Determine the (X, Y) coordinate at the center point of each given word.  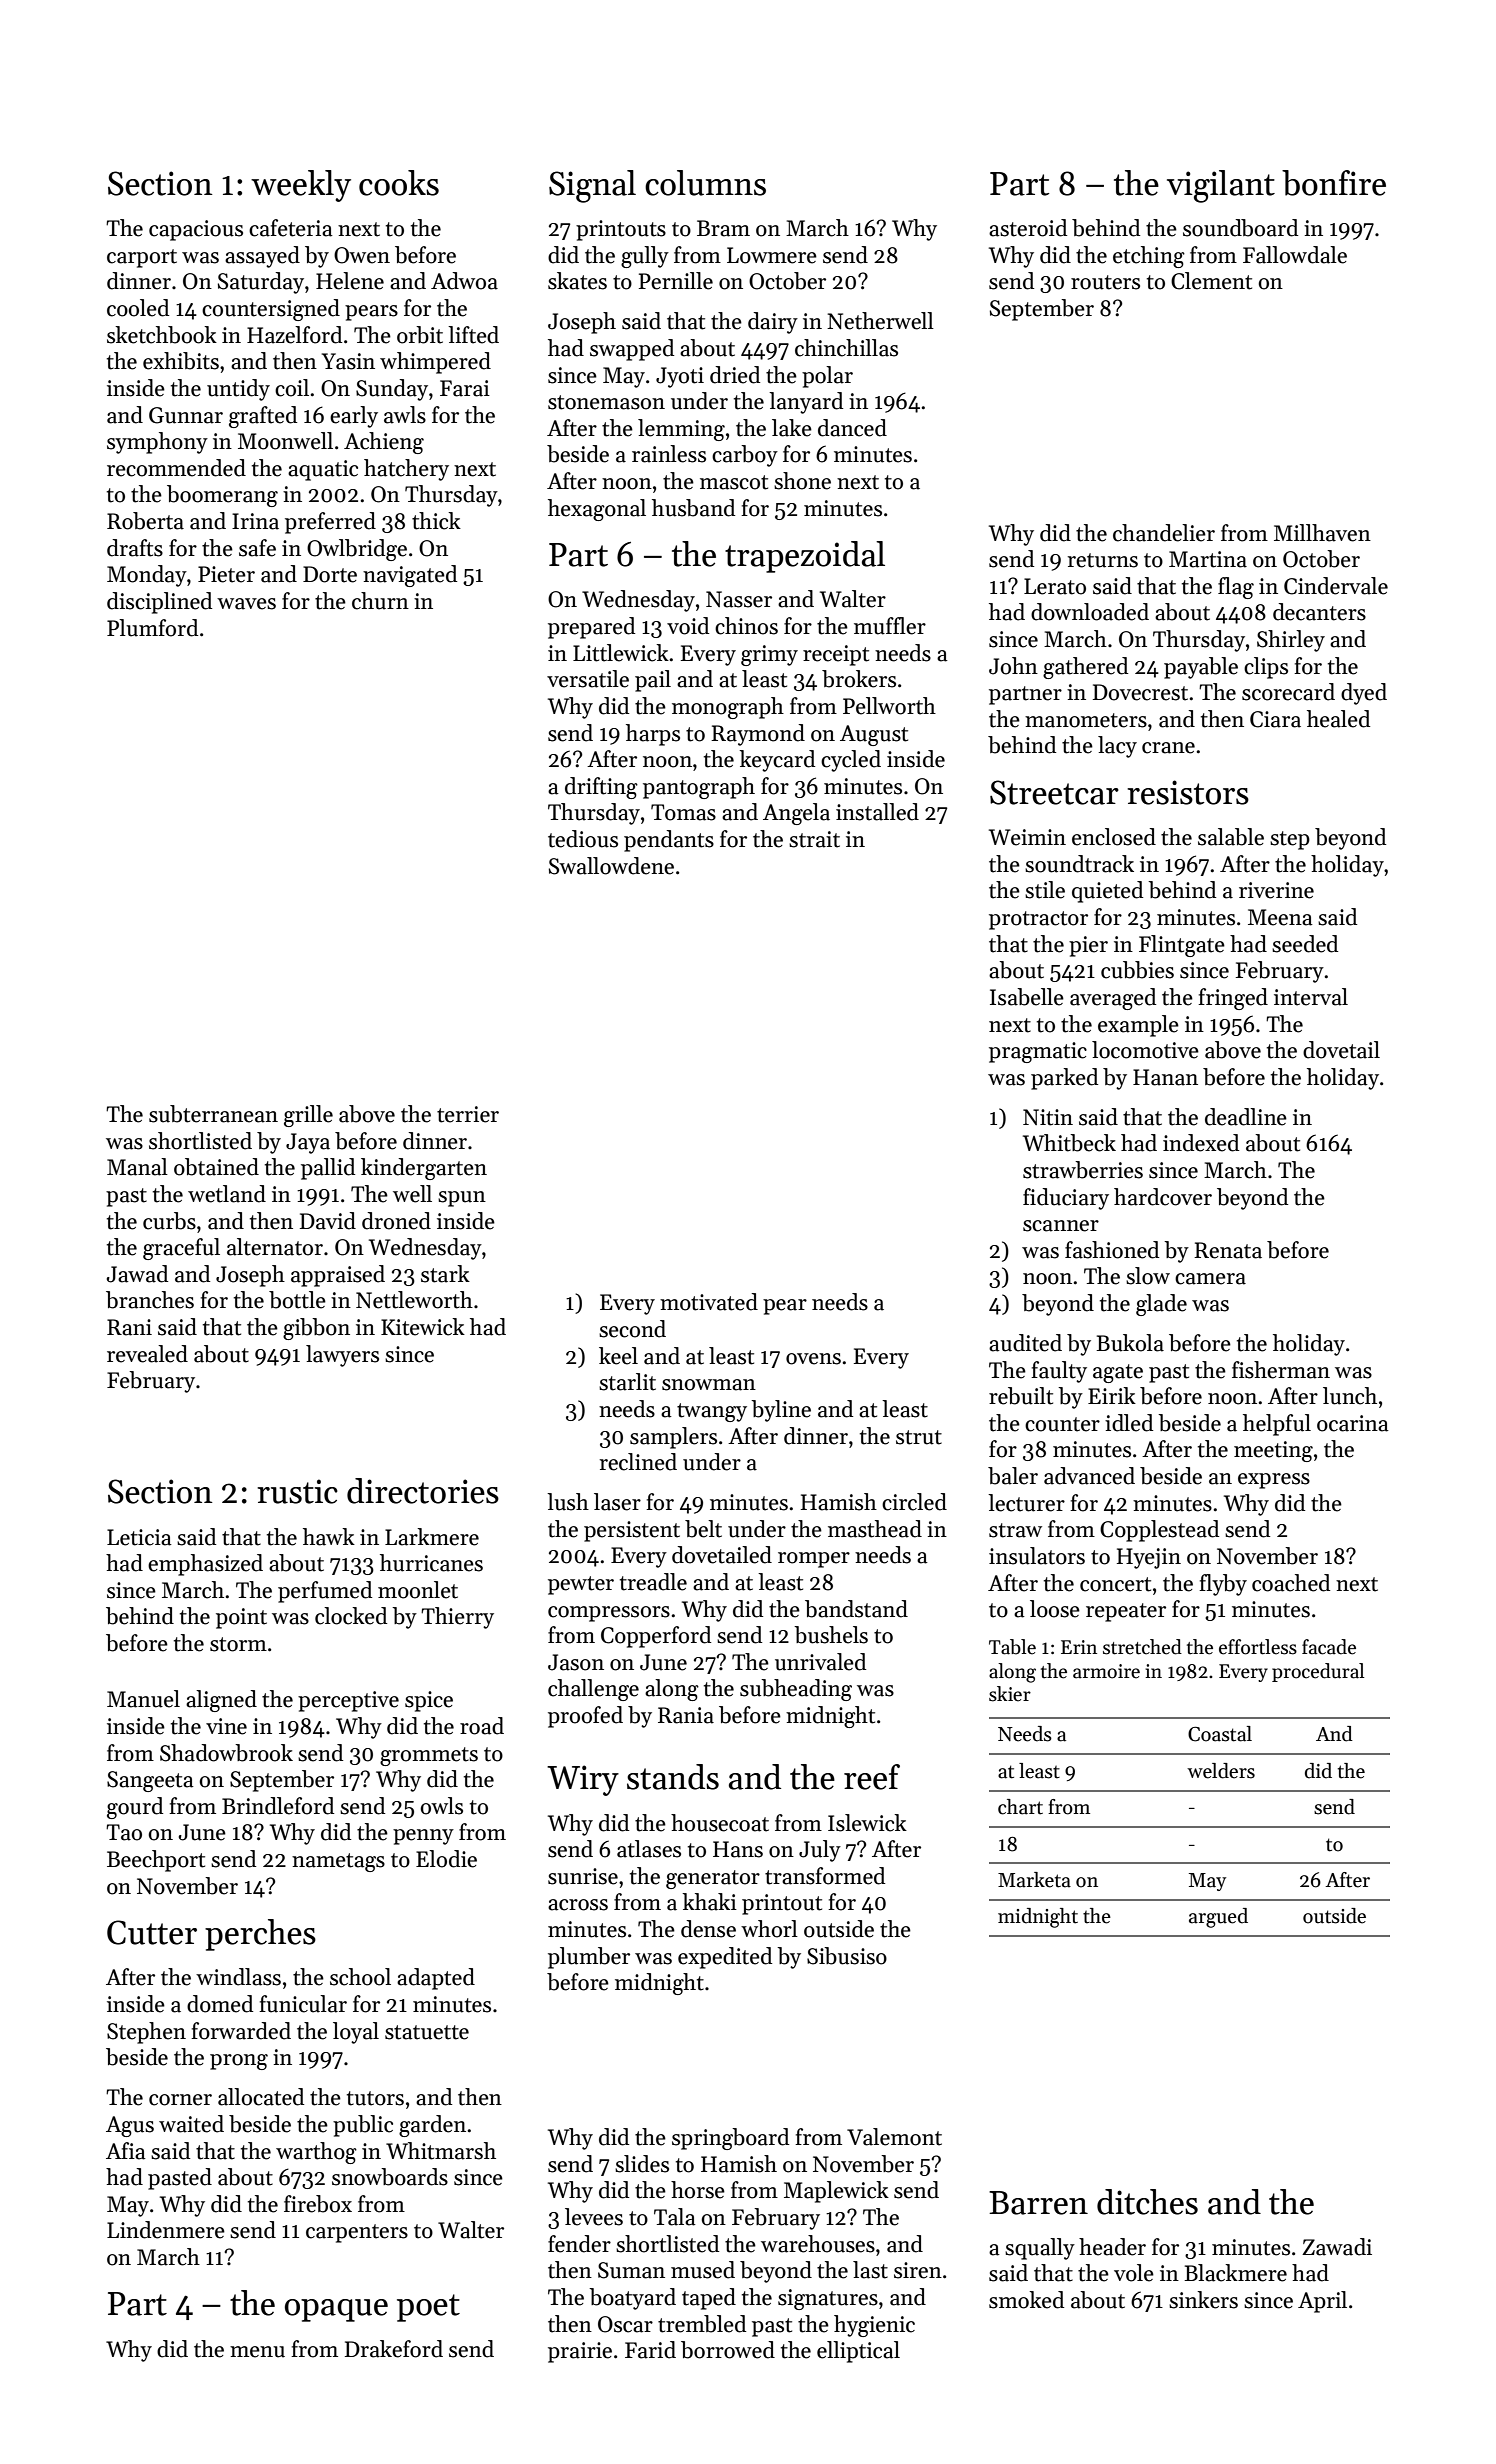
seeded (1305, 944)
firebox (318, 2204)
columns (705, 183)
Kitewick (423, 1327)
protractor (1038, 920)
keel (618, 1356)
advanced (1089, 1476)
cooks (399, 183)
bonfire (1334, 183)
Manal (137, 1167)
